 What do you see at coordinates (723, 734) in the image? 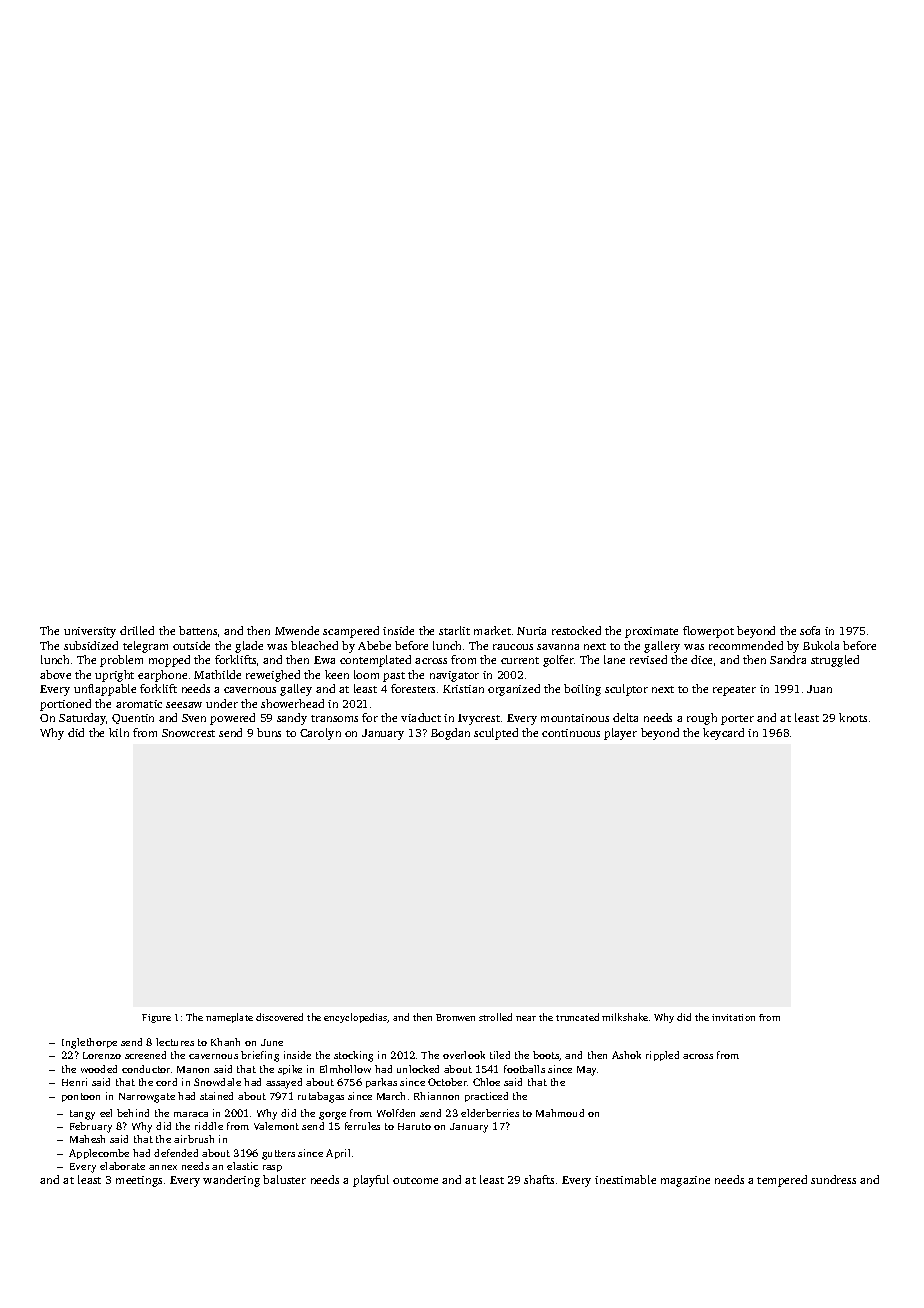
I see `keycard` at bounding box center [723, 734].
